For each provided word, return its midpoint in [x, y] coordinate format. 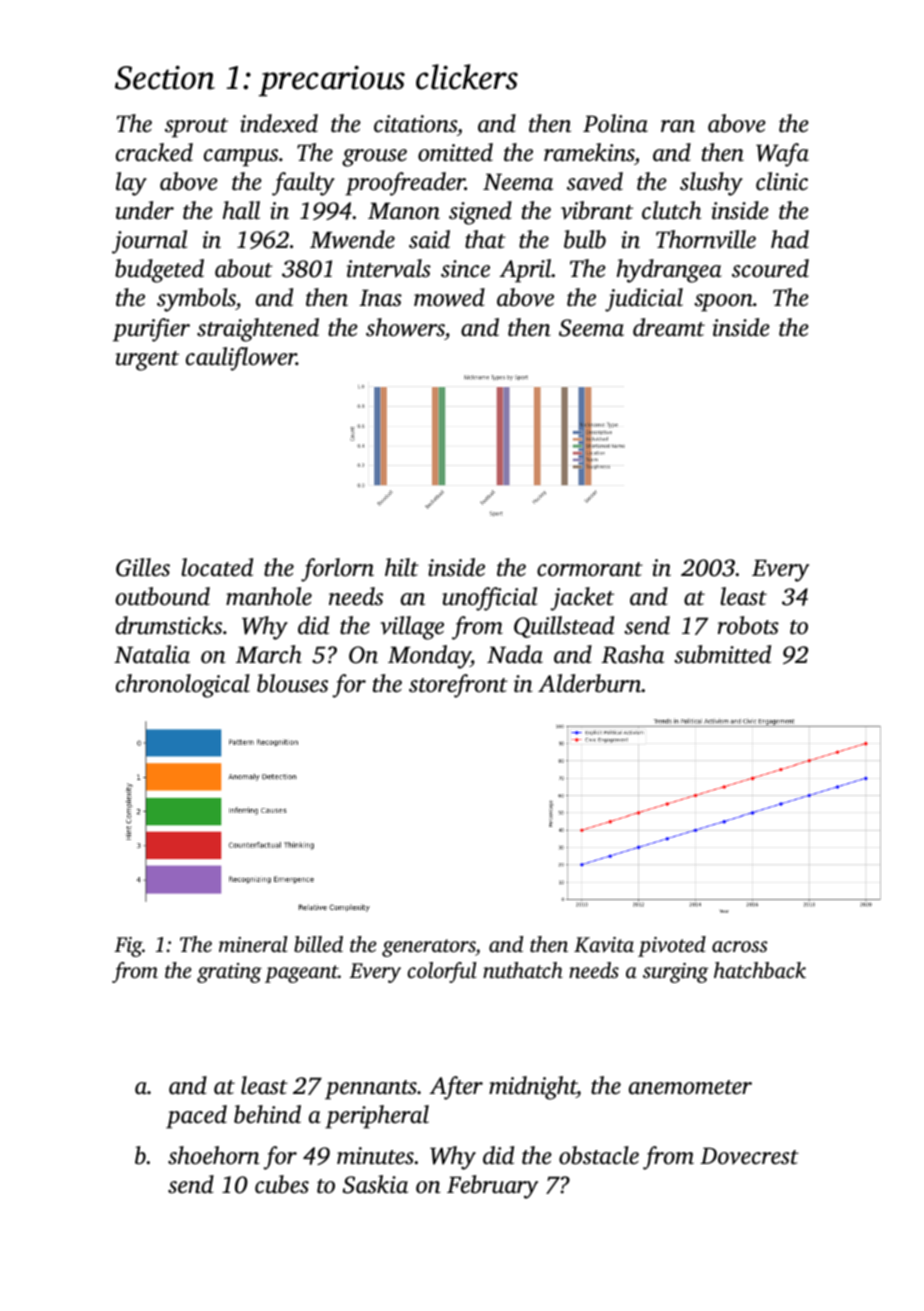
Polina [615, 123]
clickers [467, 77]
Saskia [375, 1184]
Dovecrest [749, 1156]
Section [165, 78]
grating [229, 973]
